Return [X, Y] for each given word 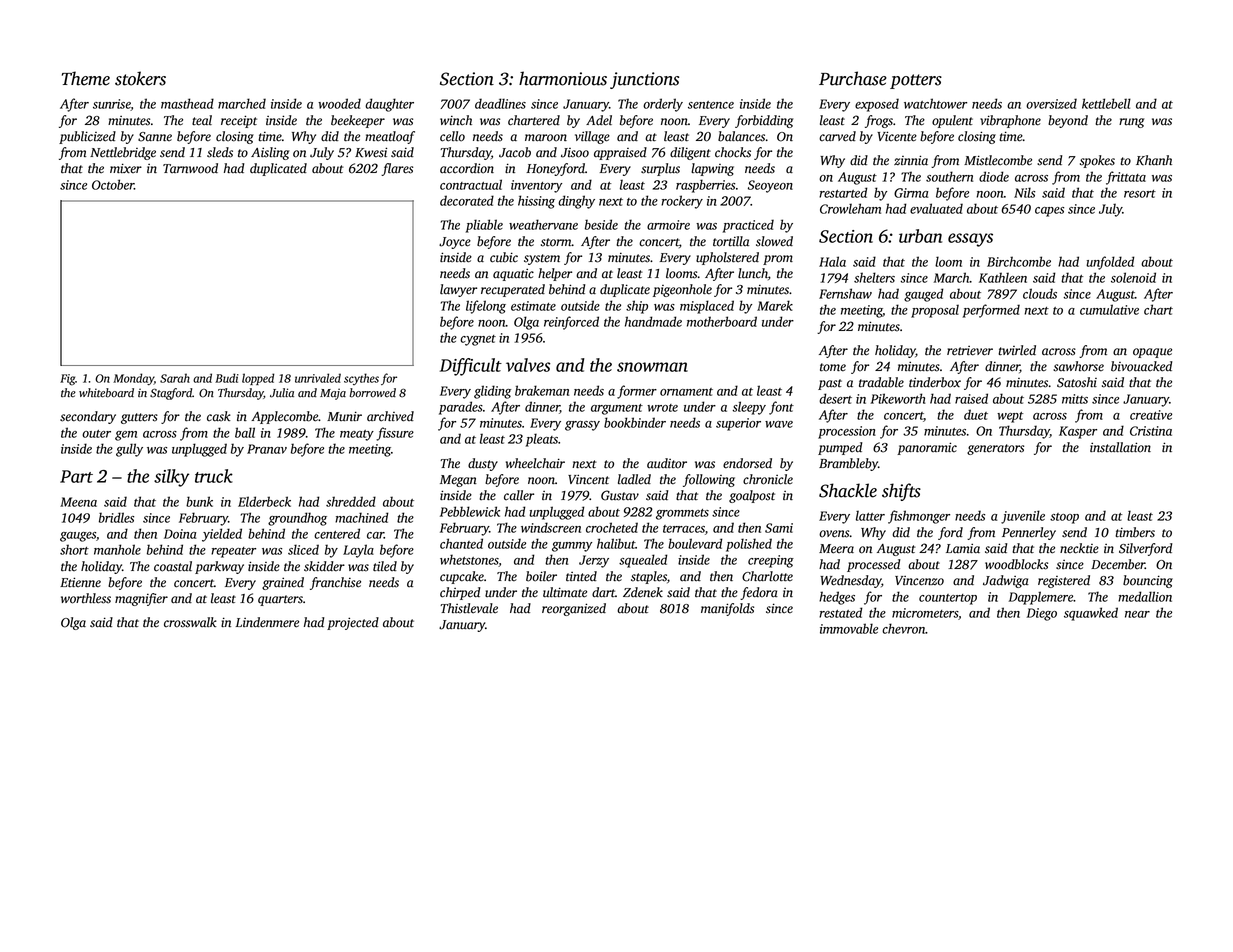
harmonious [563, 78]
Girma [911, 193]
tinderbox [935, 382]
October [113, 184]
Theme [86, 78]
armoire [668, 225]
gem [126, 436]
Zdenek [643, 592]
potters [916, 81]
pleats [542, 440]
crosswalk [190, 622]
